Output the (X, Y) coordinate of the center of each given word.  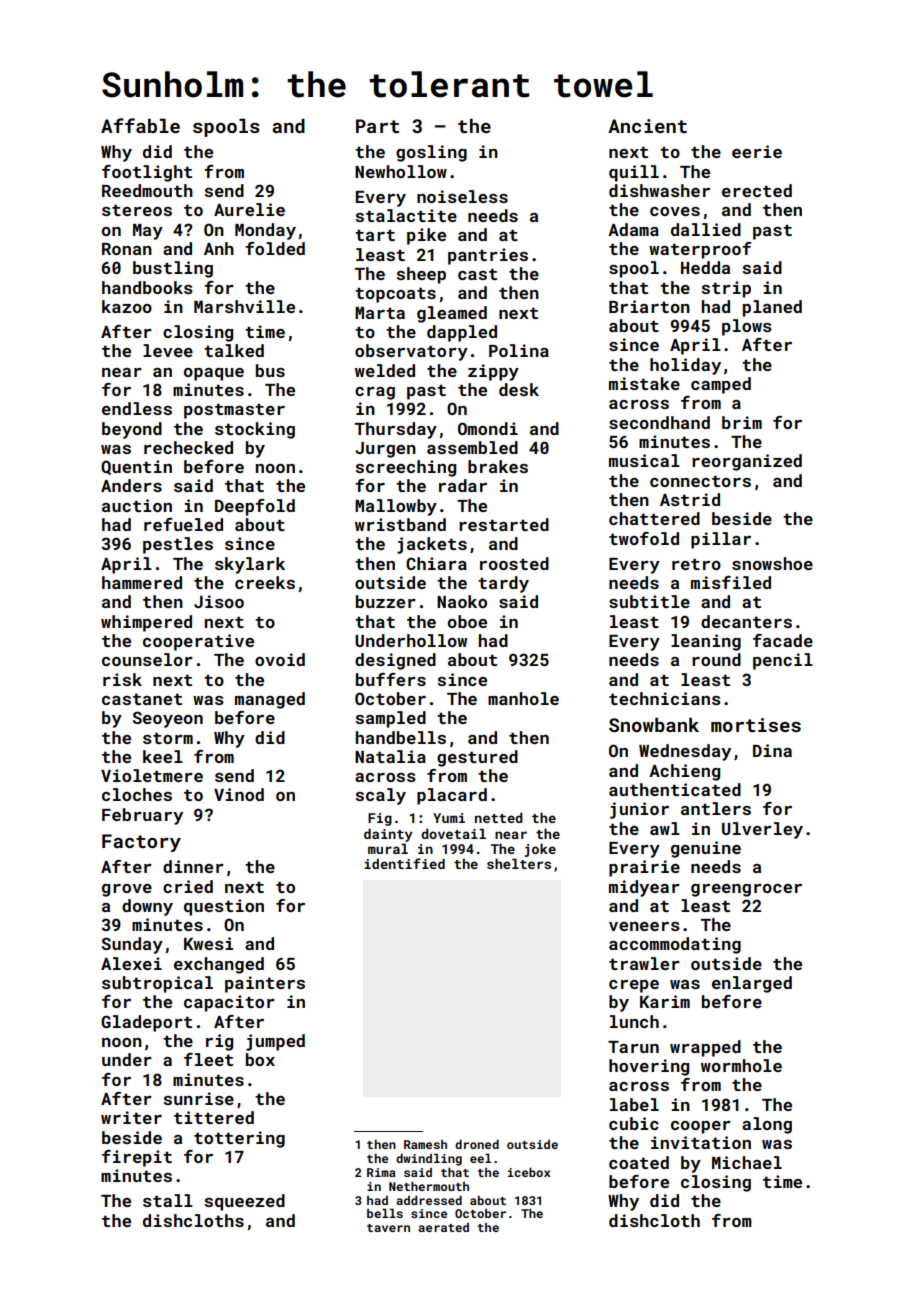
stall (168, 1200)
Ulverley (762, 830)
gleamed (452, 314)
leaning (706, 642)
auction (137, 505)
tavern (388, 1228)
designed (395, 661)
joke (540, 850)
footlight (147, 173)
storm (168, 738)
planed (772, 308)
